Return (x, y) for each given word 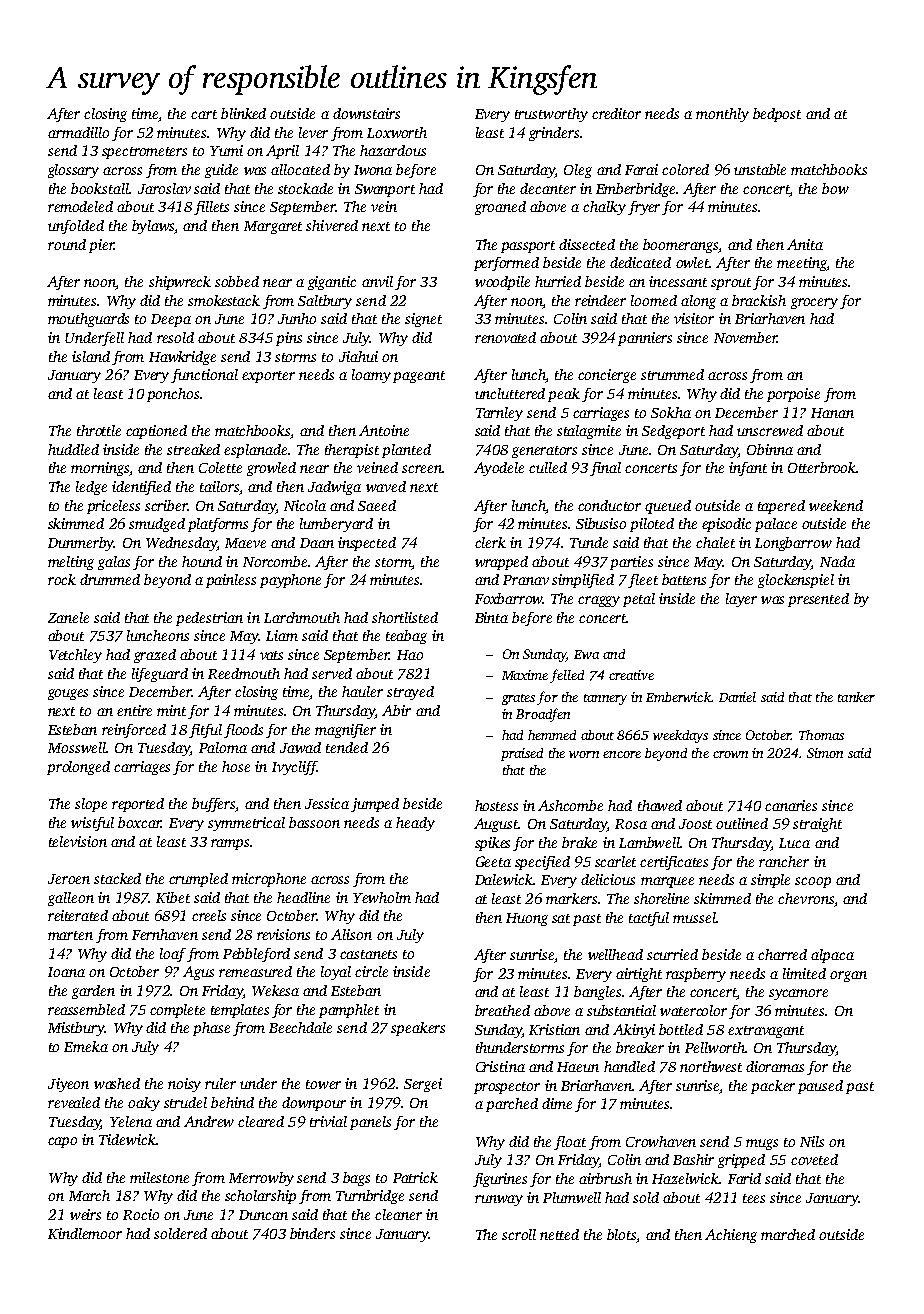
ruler (220, 1083)
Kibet (173, 897)
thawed (660, 805)
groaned (500, 208)
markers (571, 898)
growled (271, 469)
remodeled (80, 206)
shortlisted (405, 617)
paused (820, 1087)
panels (370, 1123)
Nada (837, 561)
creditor (616, 113)
